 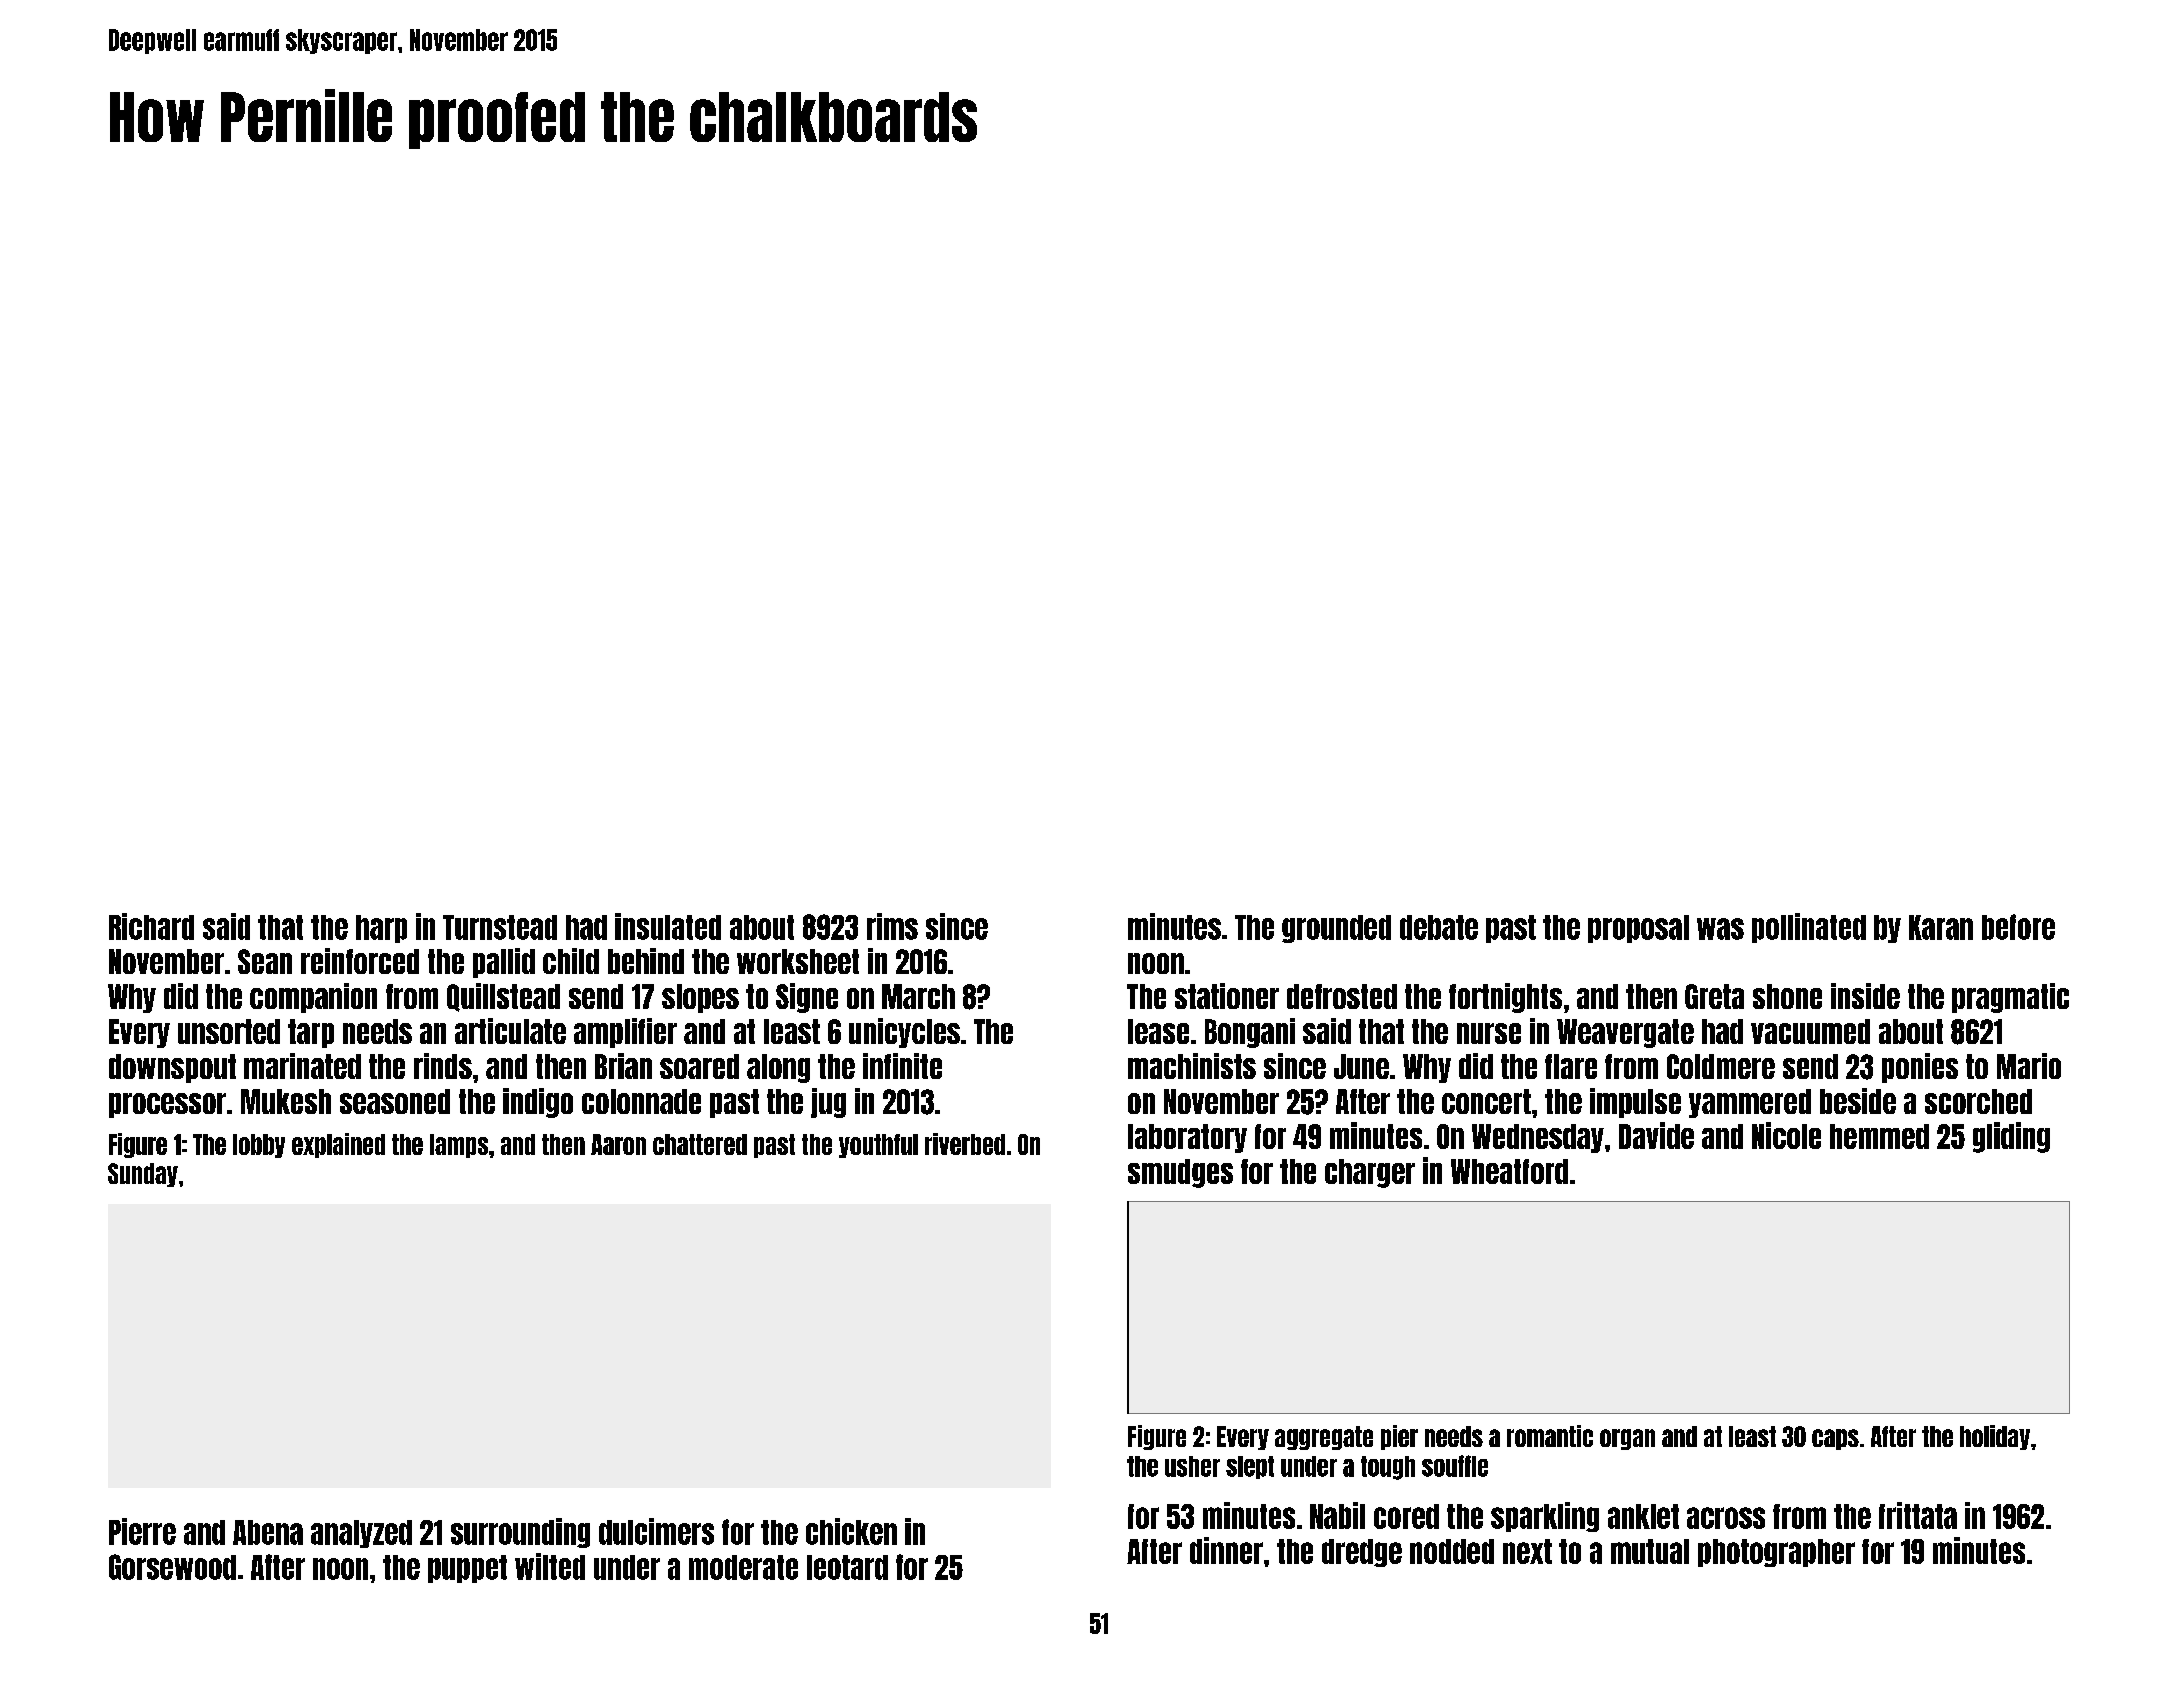 I want to click on pallid, so click(x=504, y=963).
